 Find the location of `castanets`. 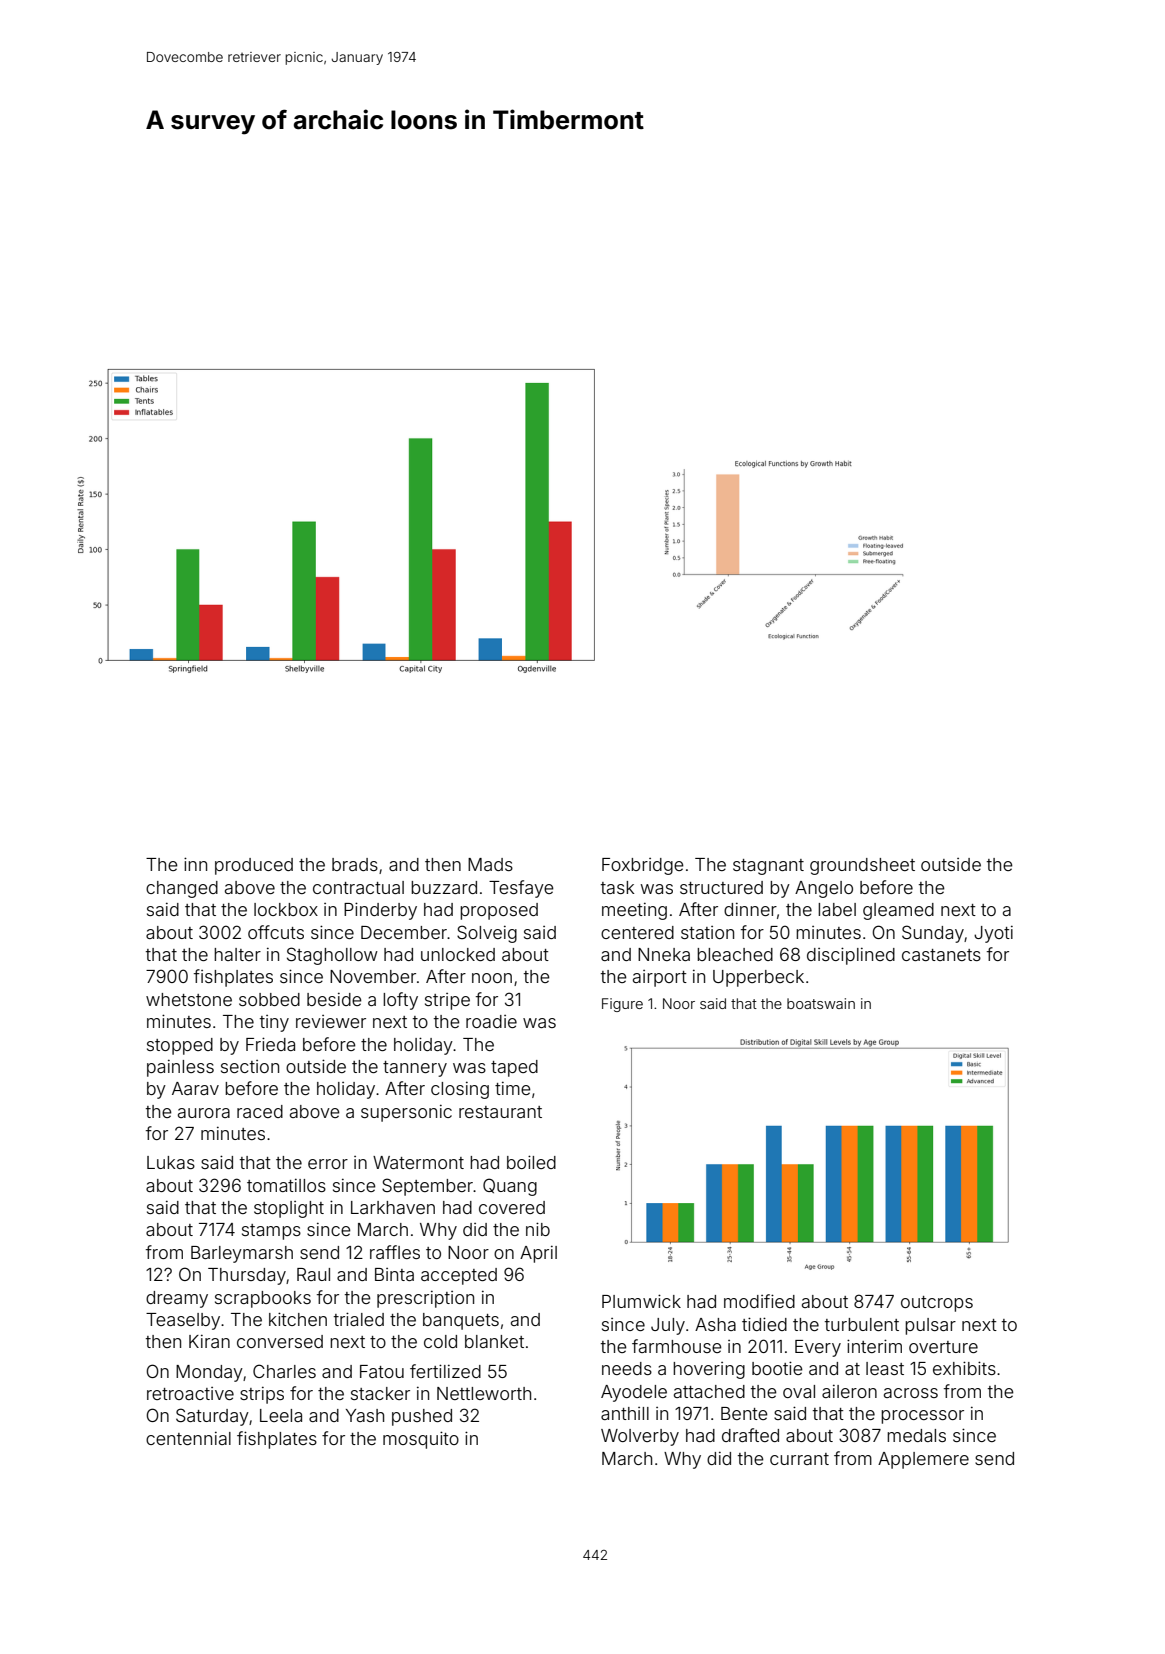

castanets is located at coordinates (941, 955).
